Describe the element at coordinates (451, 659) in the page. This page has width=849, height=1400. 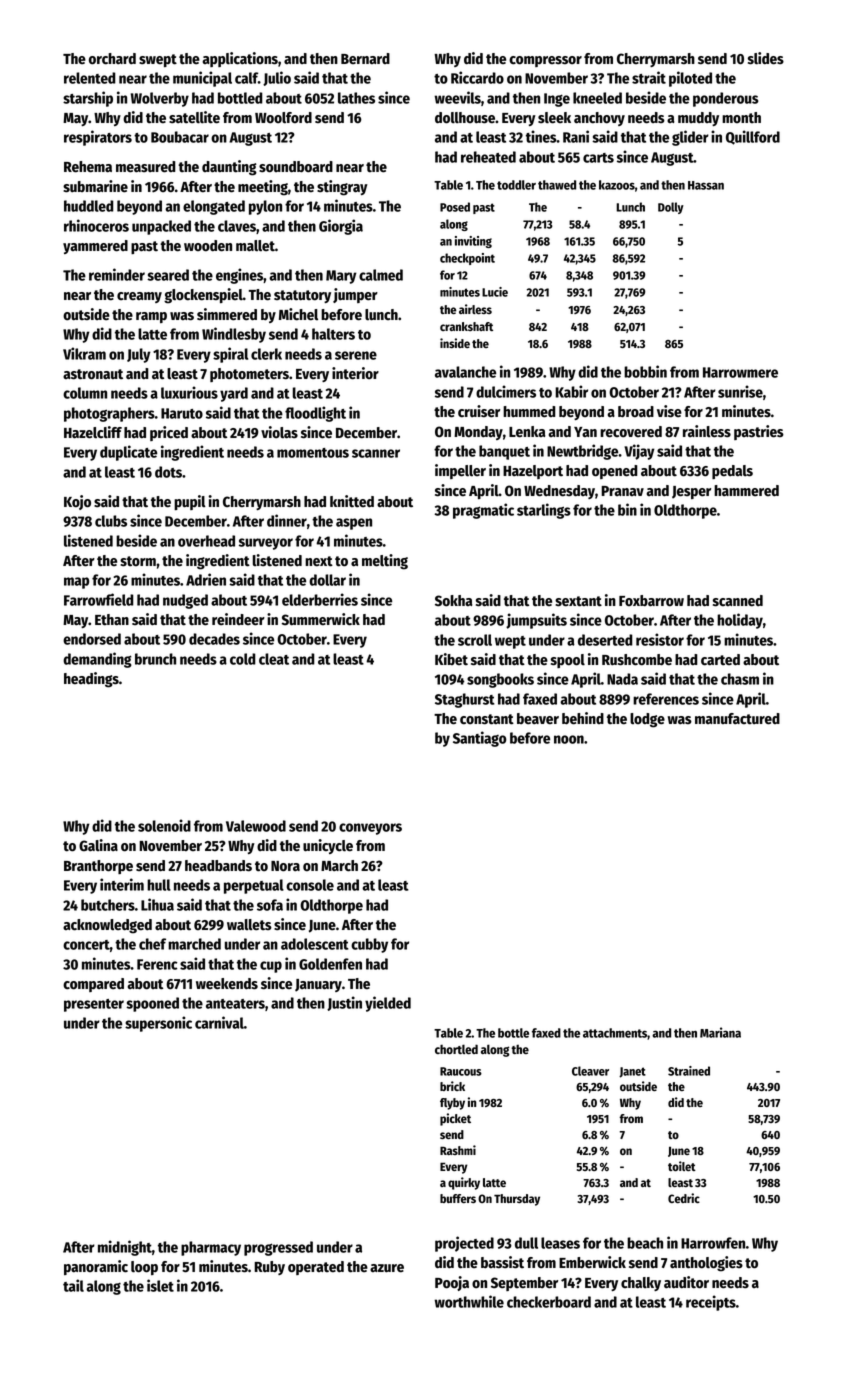
I see `Kibet` at that location.
